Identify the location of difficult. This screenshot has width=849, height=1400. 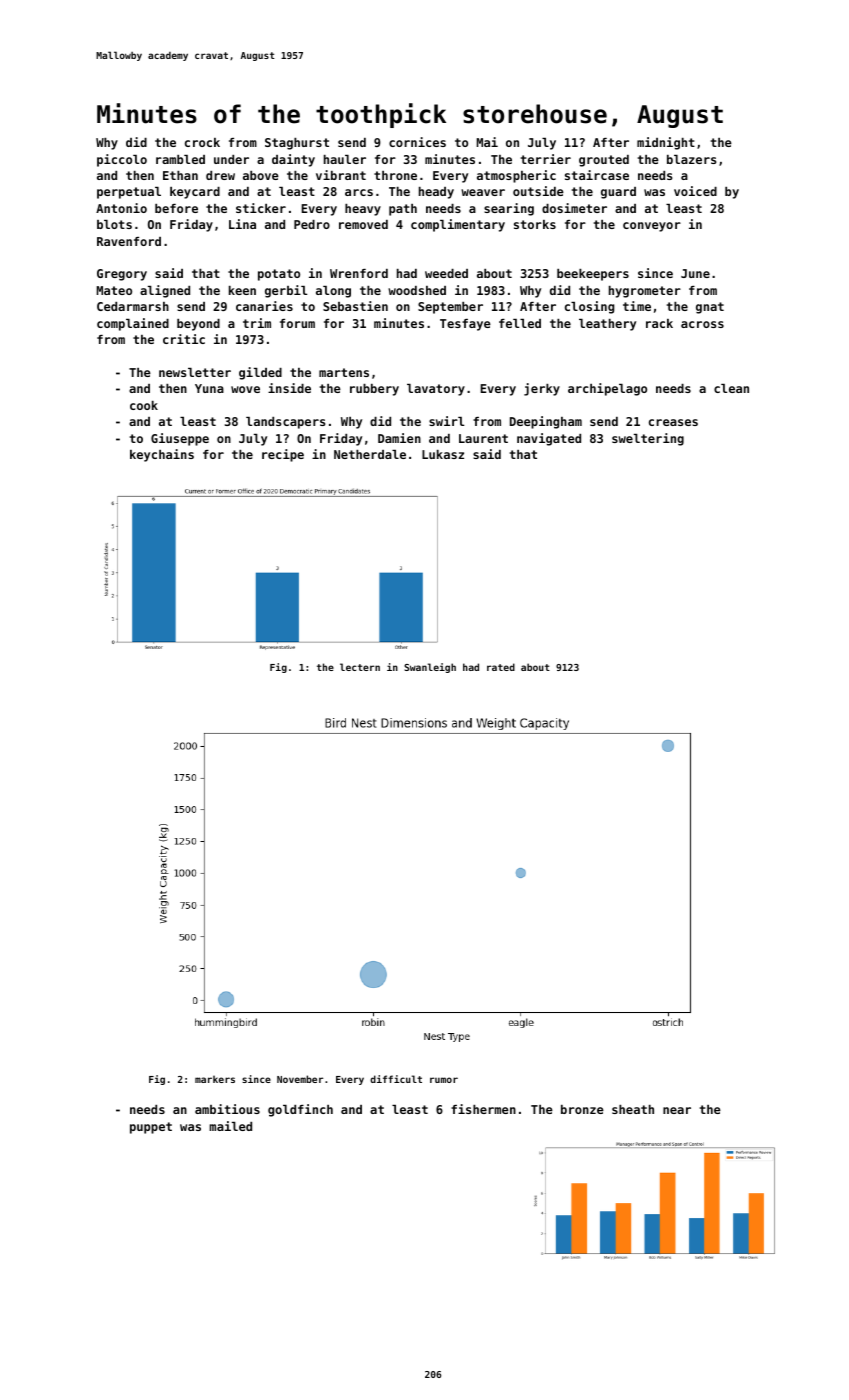
(396, 1079).
